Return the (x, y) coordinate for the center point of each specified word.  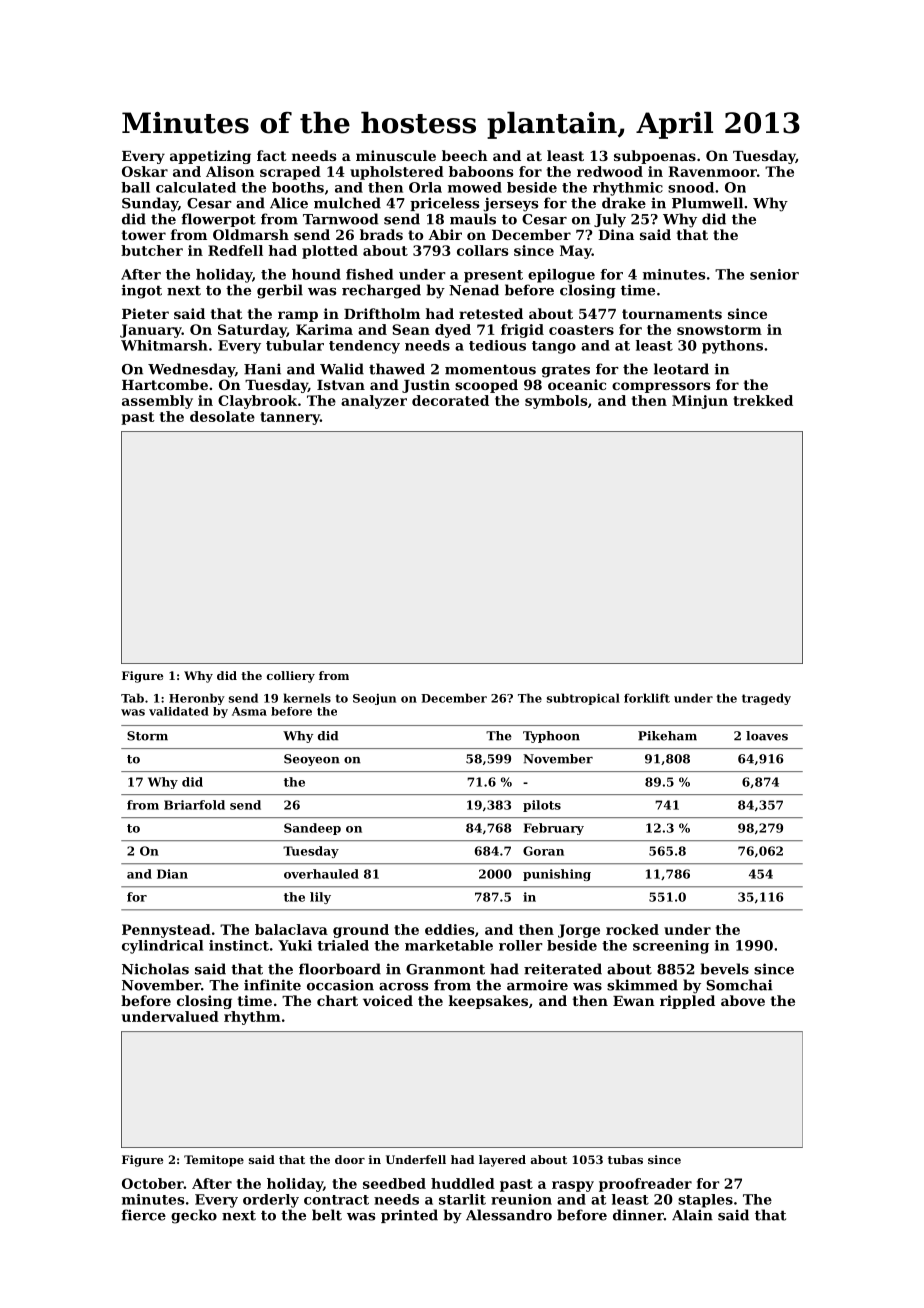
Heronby (197, 699)
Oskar (145, 171)
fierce (143, 1215)
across (403, 987)
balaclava (291, 929)
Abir (445, 234)
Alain (692, 1215)
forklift (647, 698)
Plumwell (707, 203)
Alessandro (509, 1215)
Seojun (374, 699)
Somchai (739, 985)
